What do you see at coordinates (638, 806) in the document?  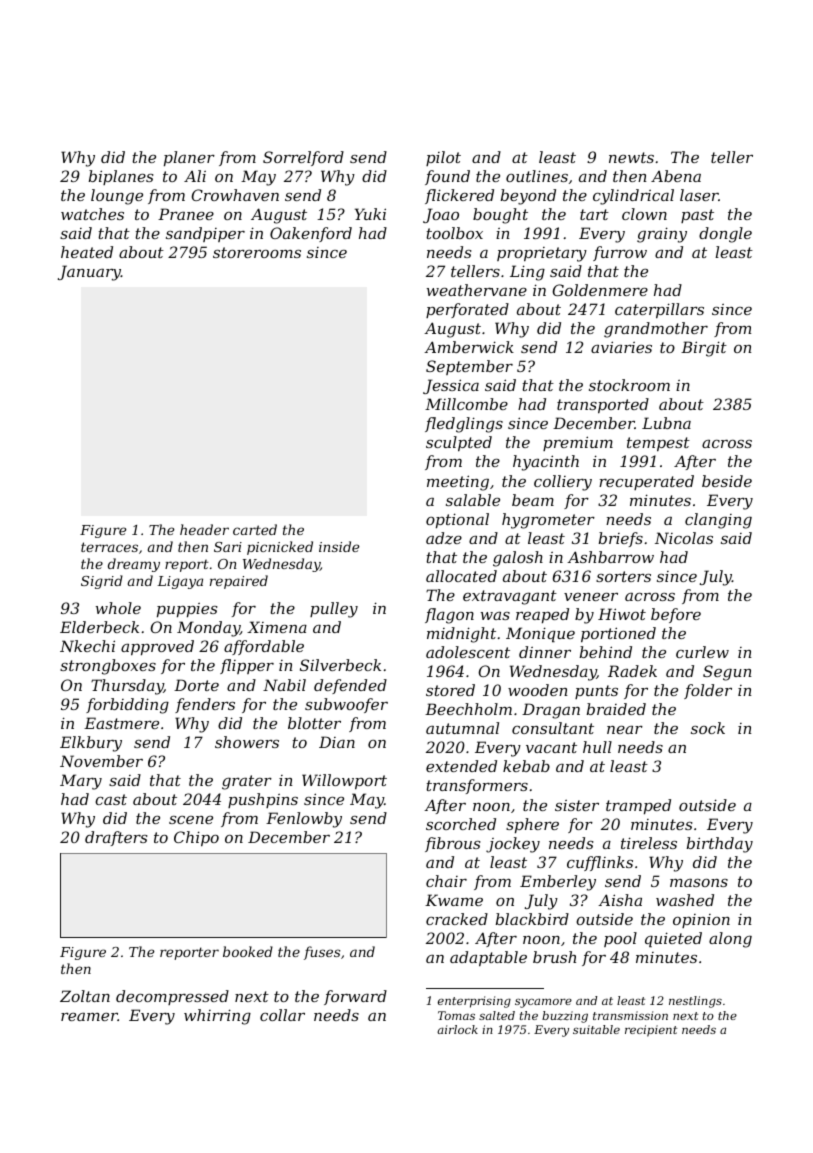 I see `tramped` at bounding box center [638, 806].
